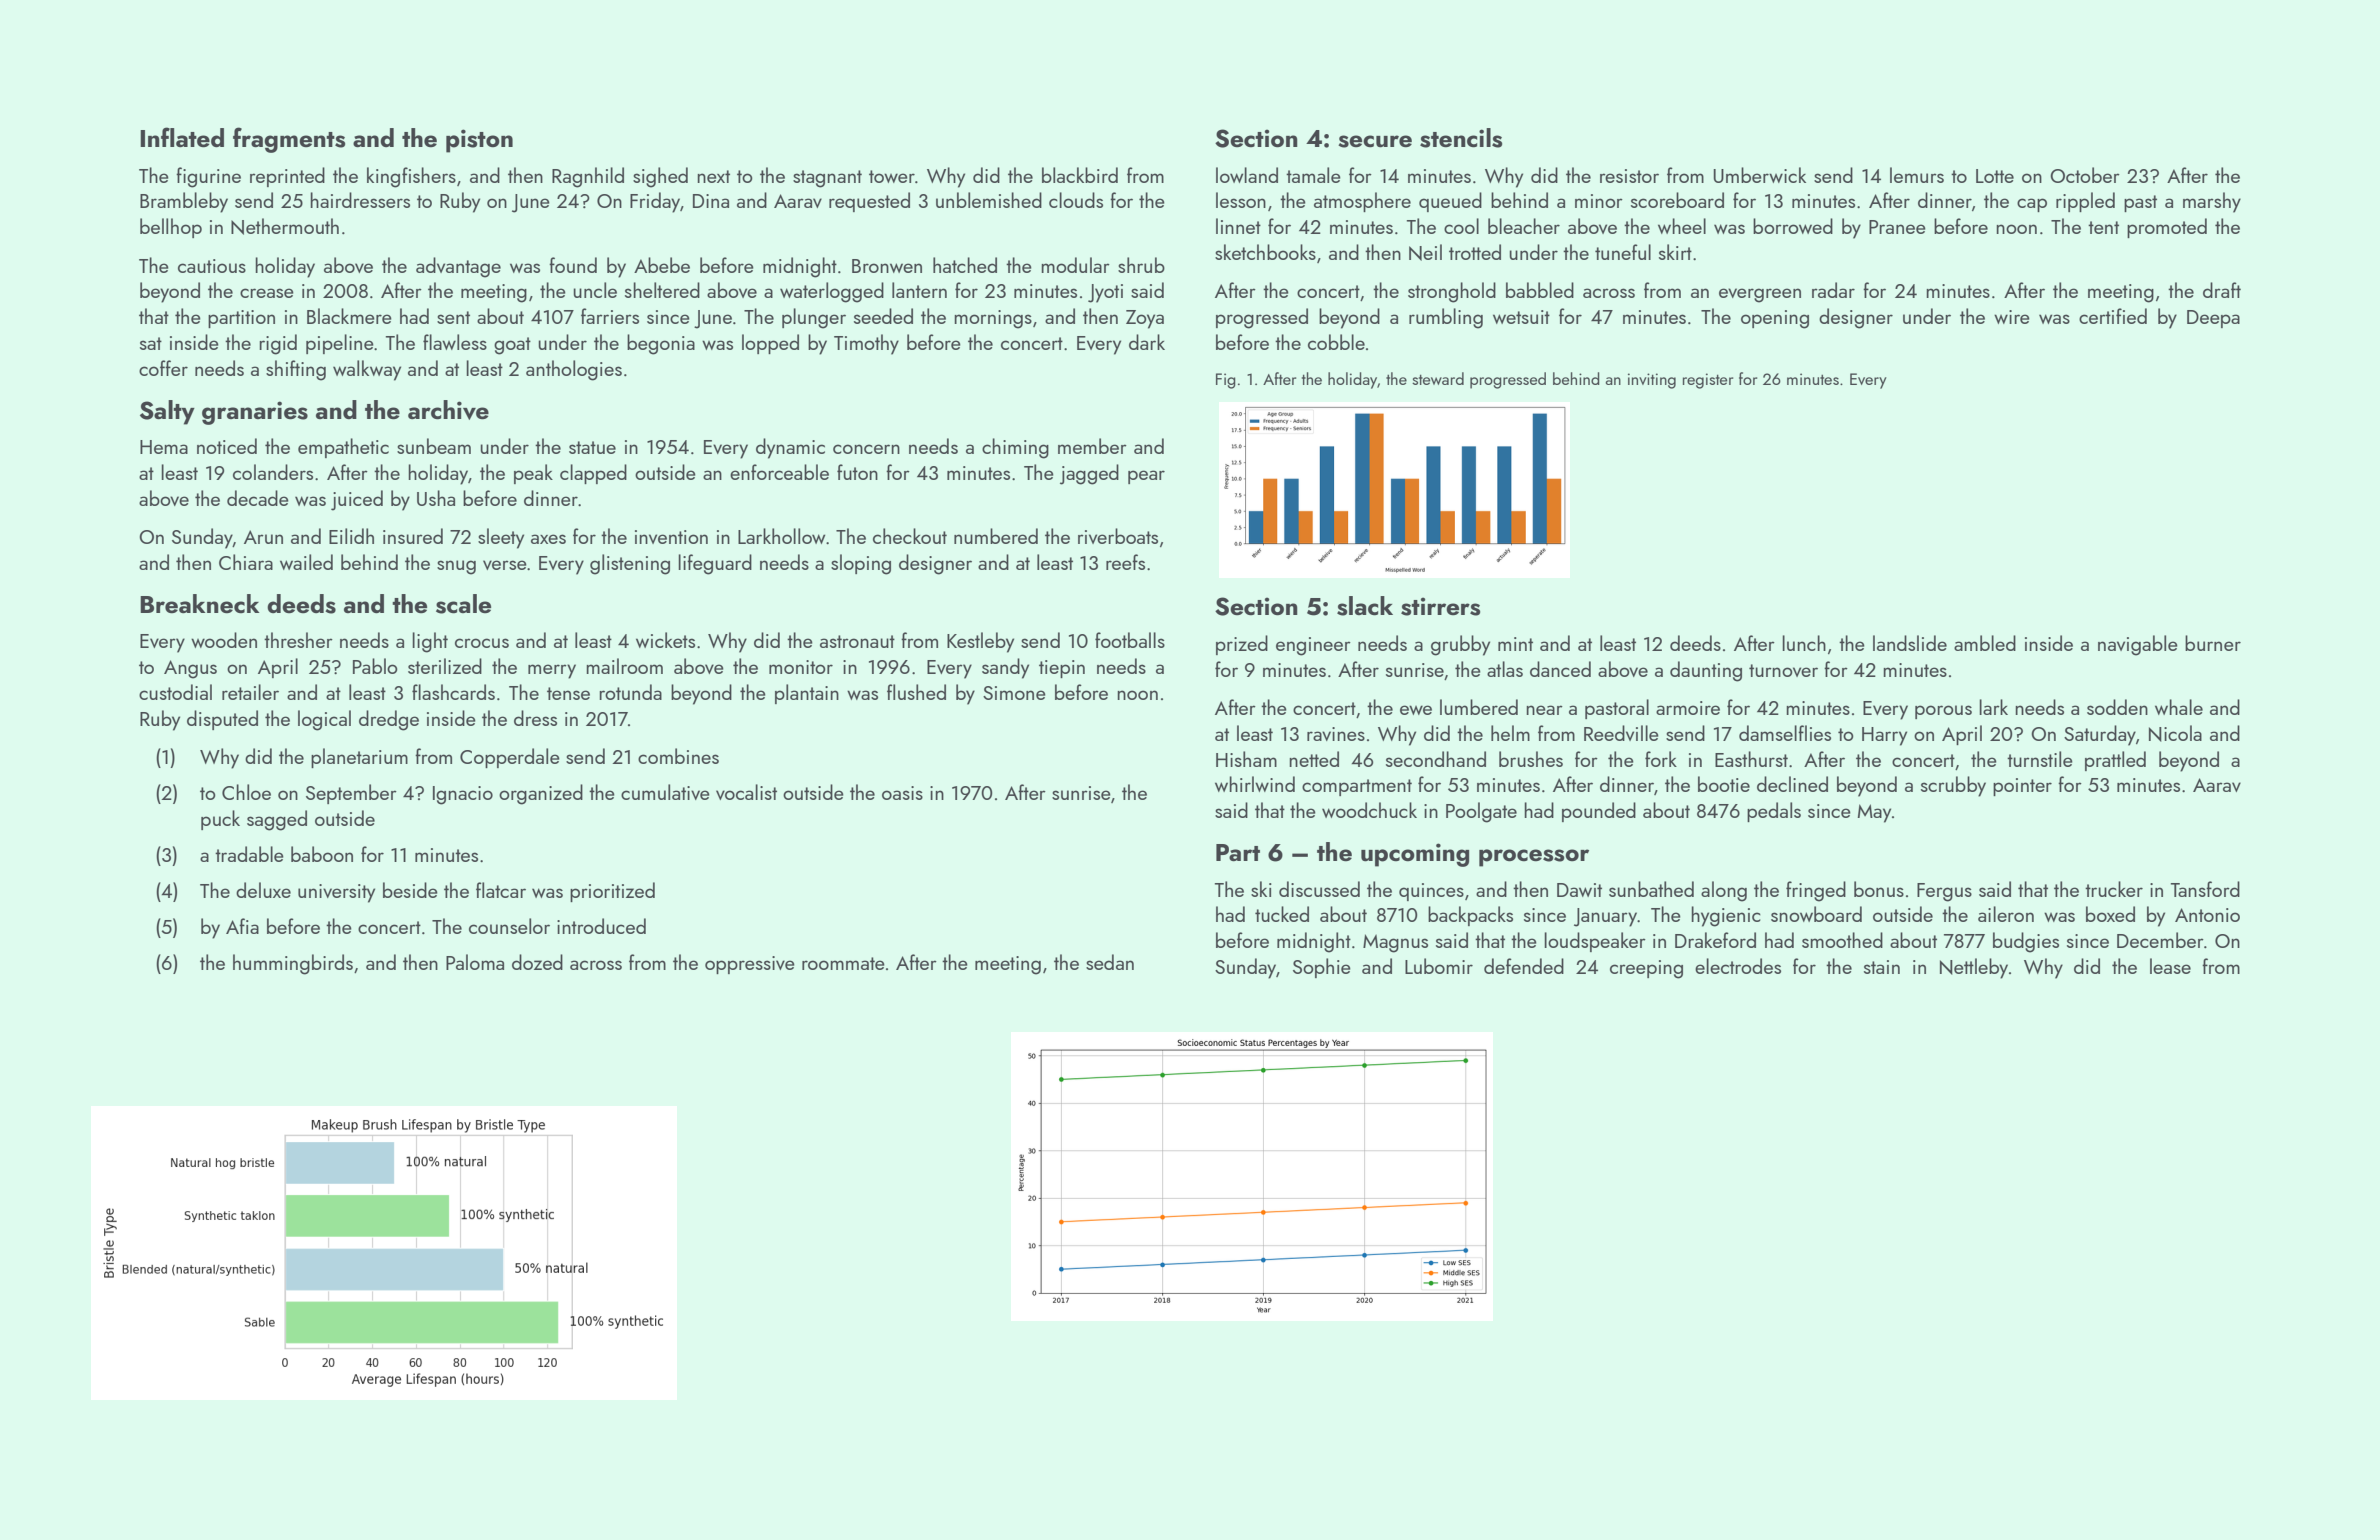  I want to click on stencils, so click(1461, 138).
